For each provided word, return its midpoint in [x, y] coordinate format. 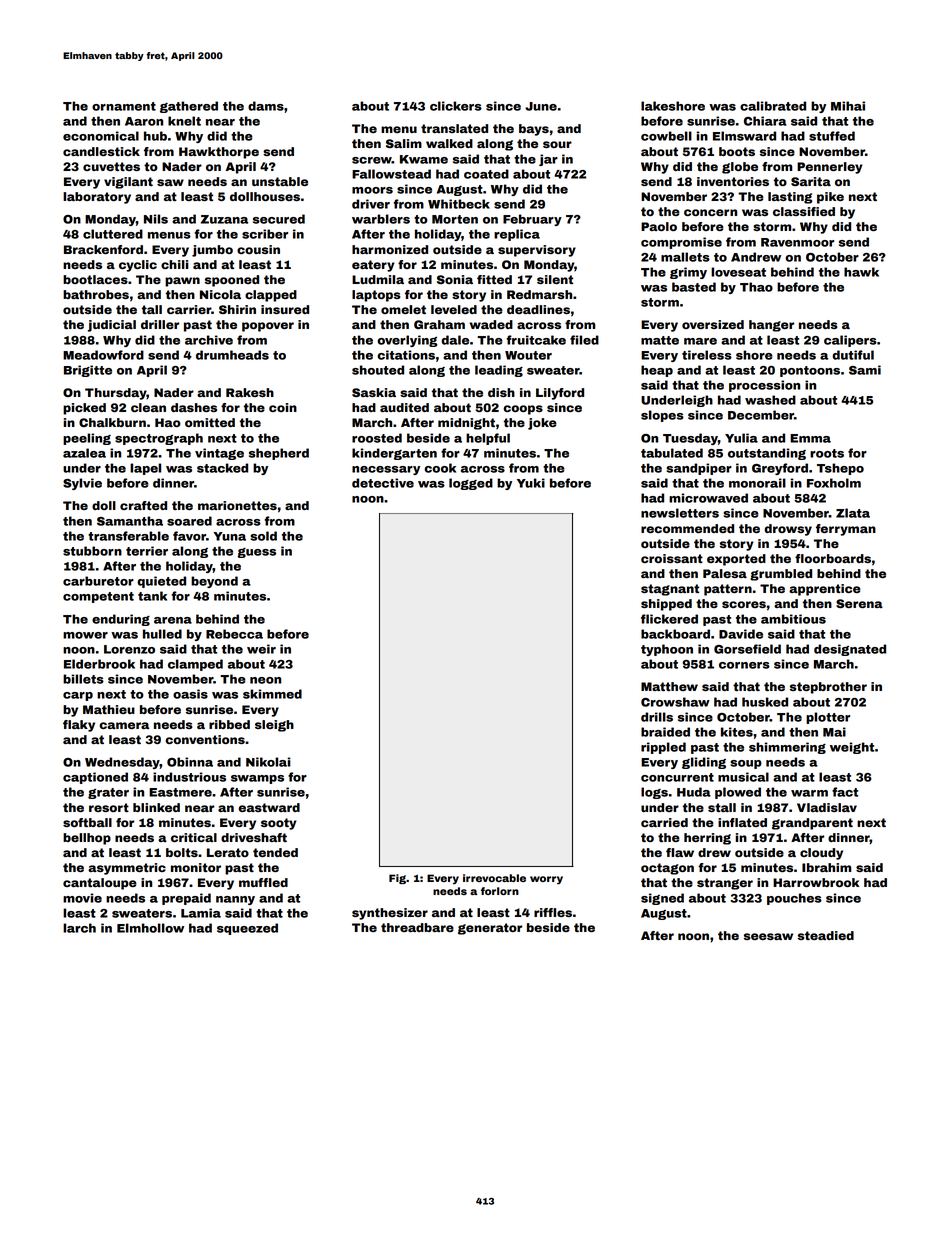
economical [101, 136]
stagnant [670, 590]
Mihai [848, 106]
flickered [669, 619]
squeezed [247, 929]
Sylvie [82, 484]
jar [548, 160]
